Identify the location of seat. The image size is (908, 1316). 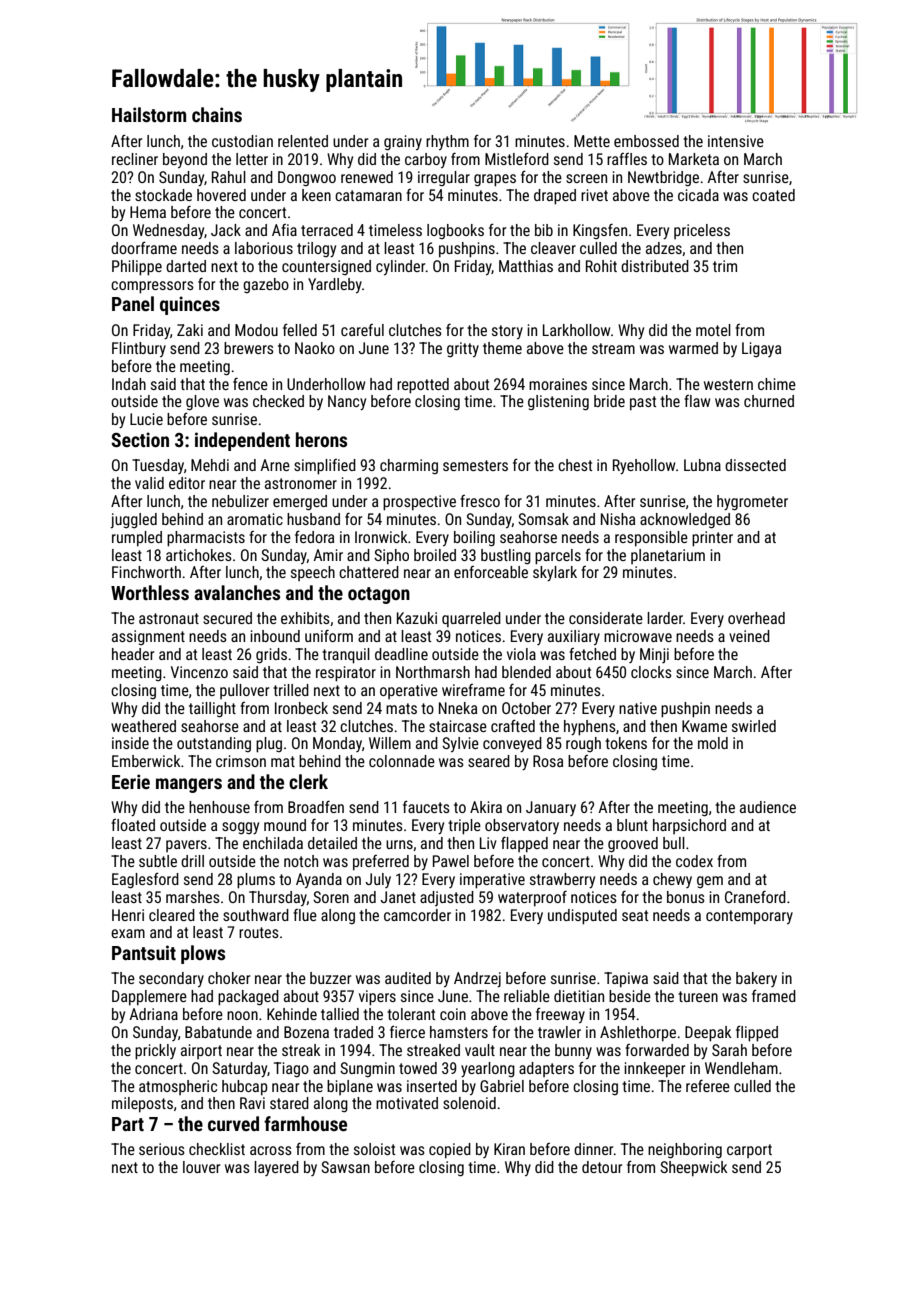
(635, 915).
